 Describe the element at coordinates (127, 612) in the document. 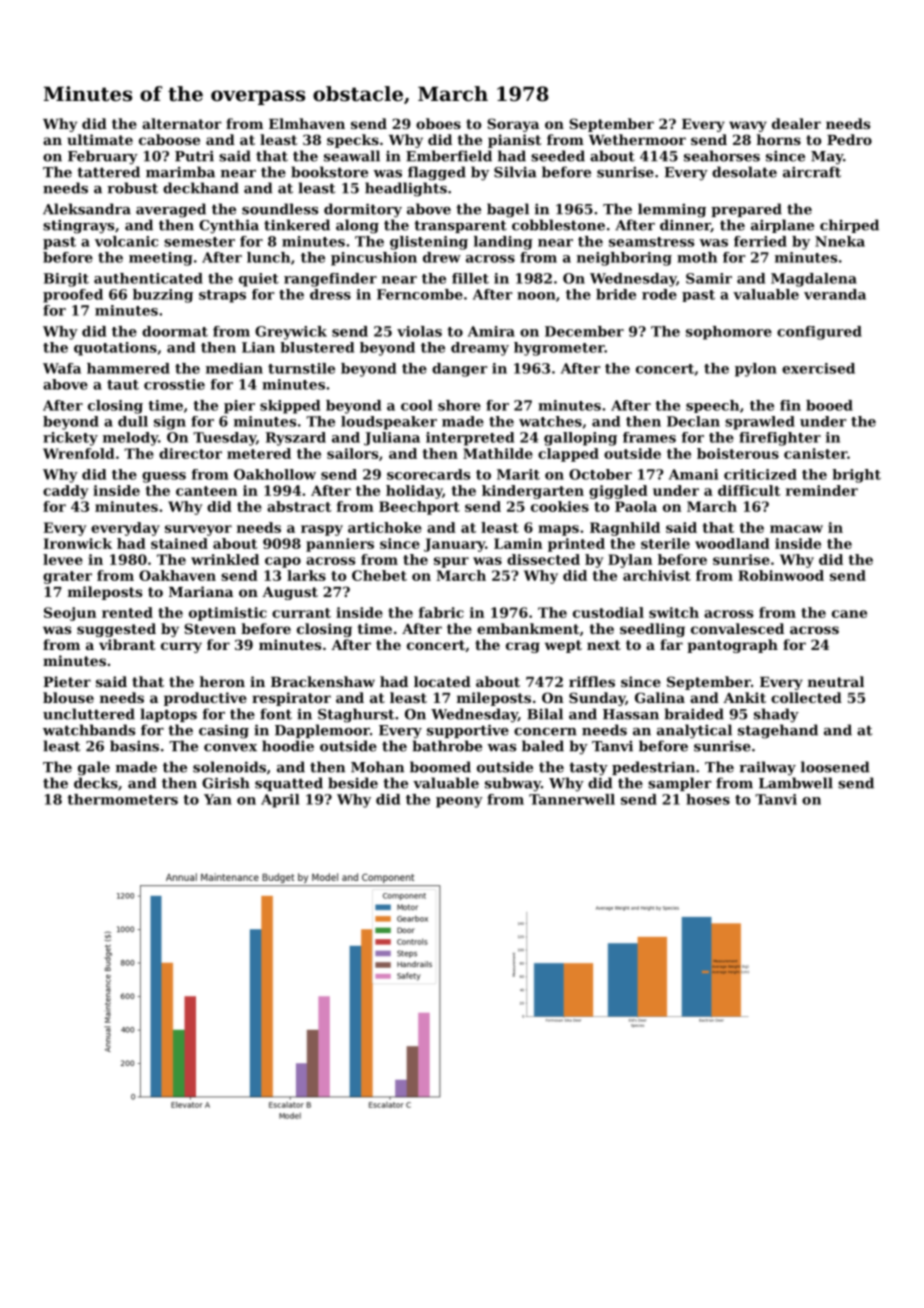

I see `rented` at that location.
